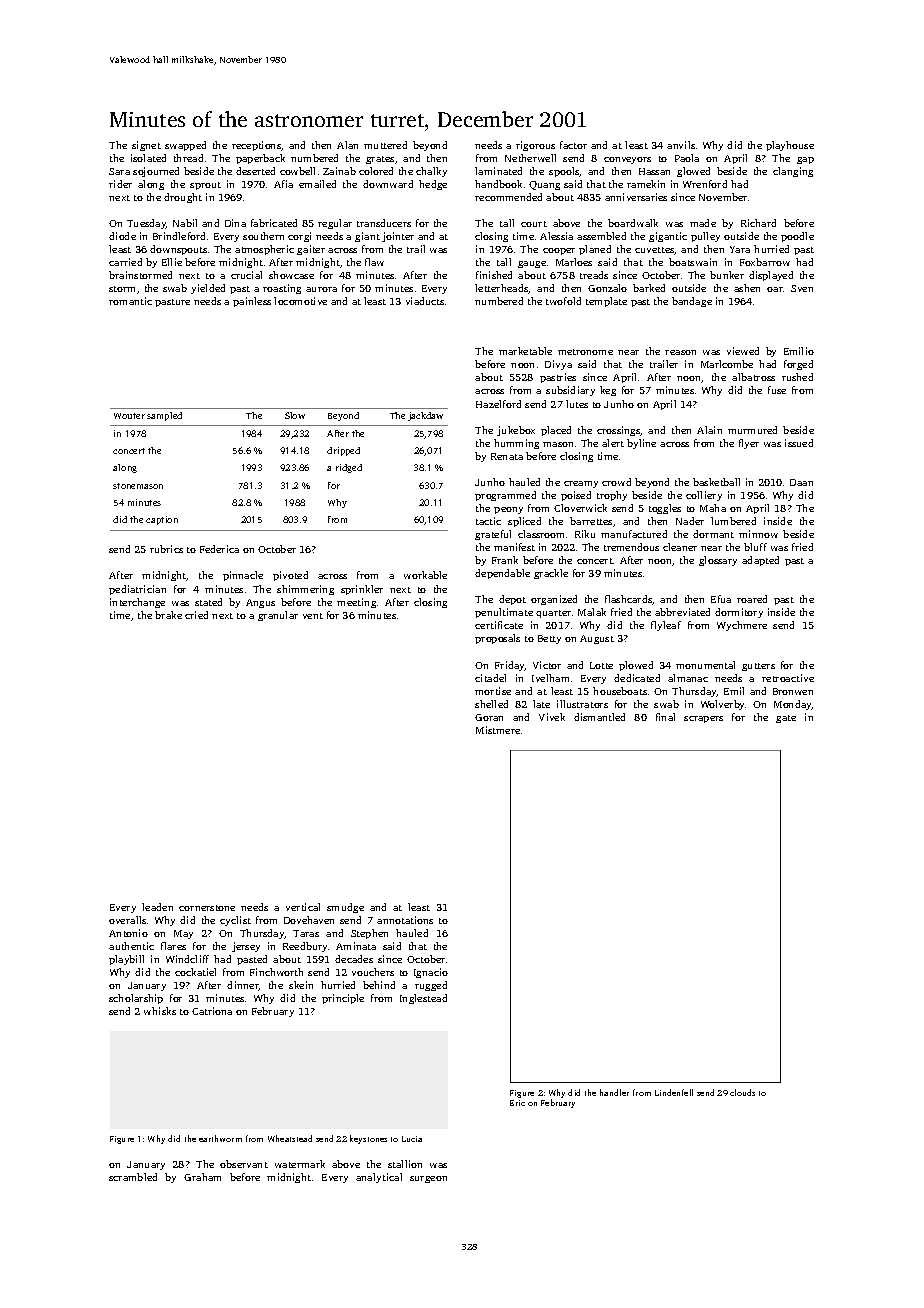  I want to click on gauge, so click(532, 264).
